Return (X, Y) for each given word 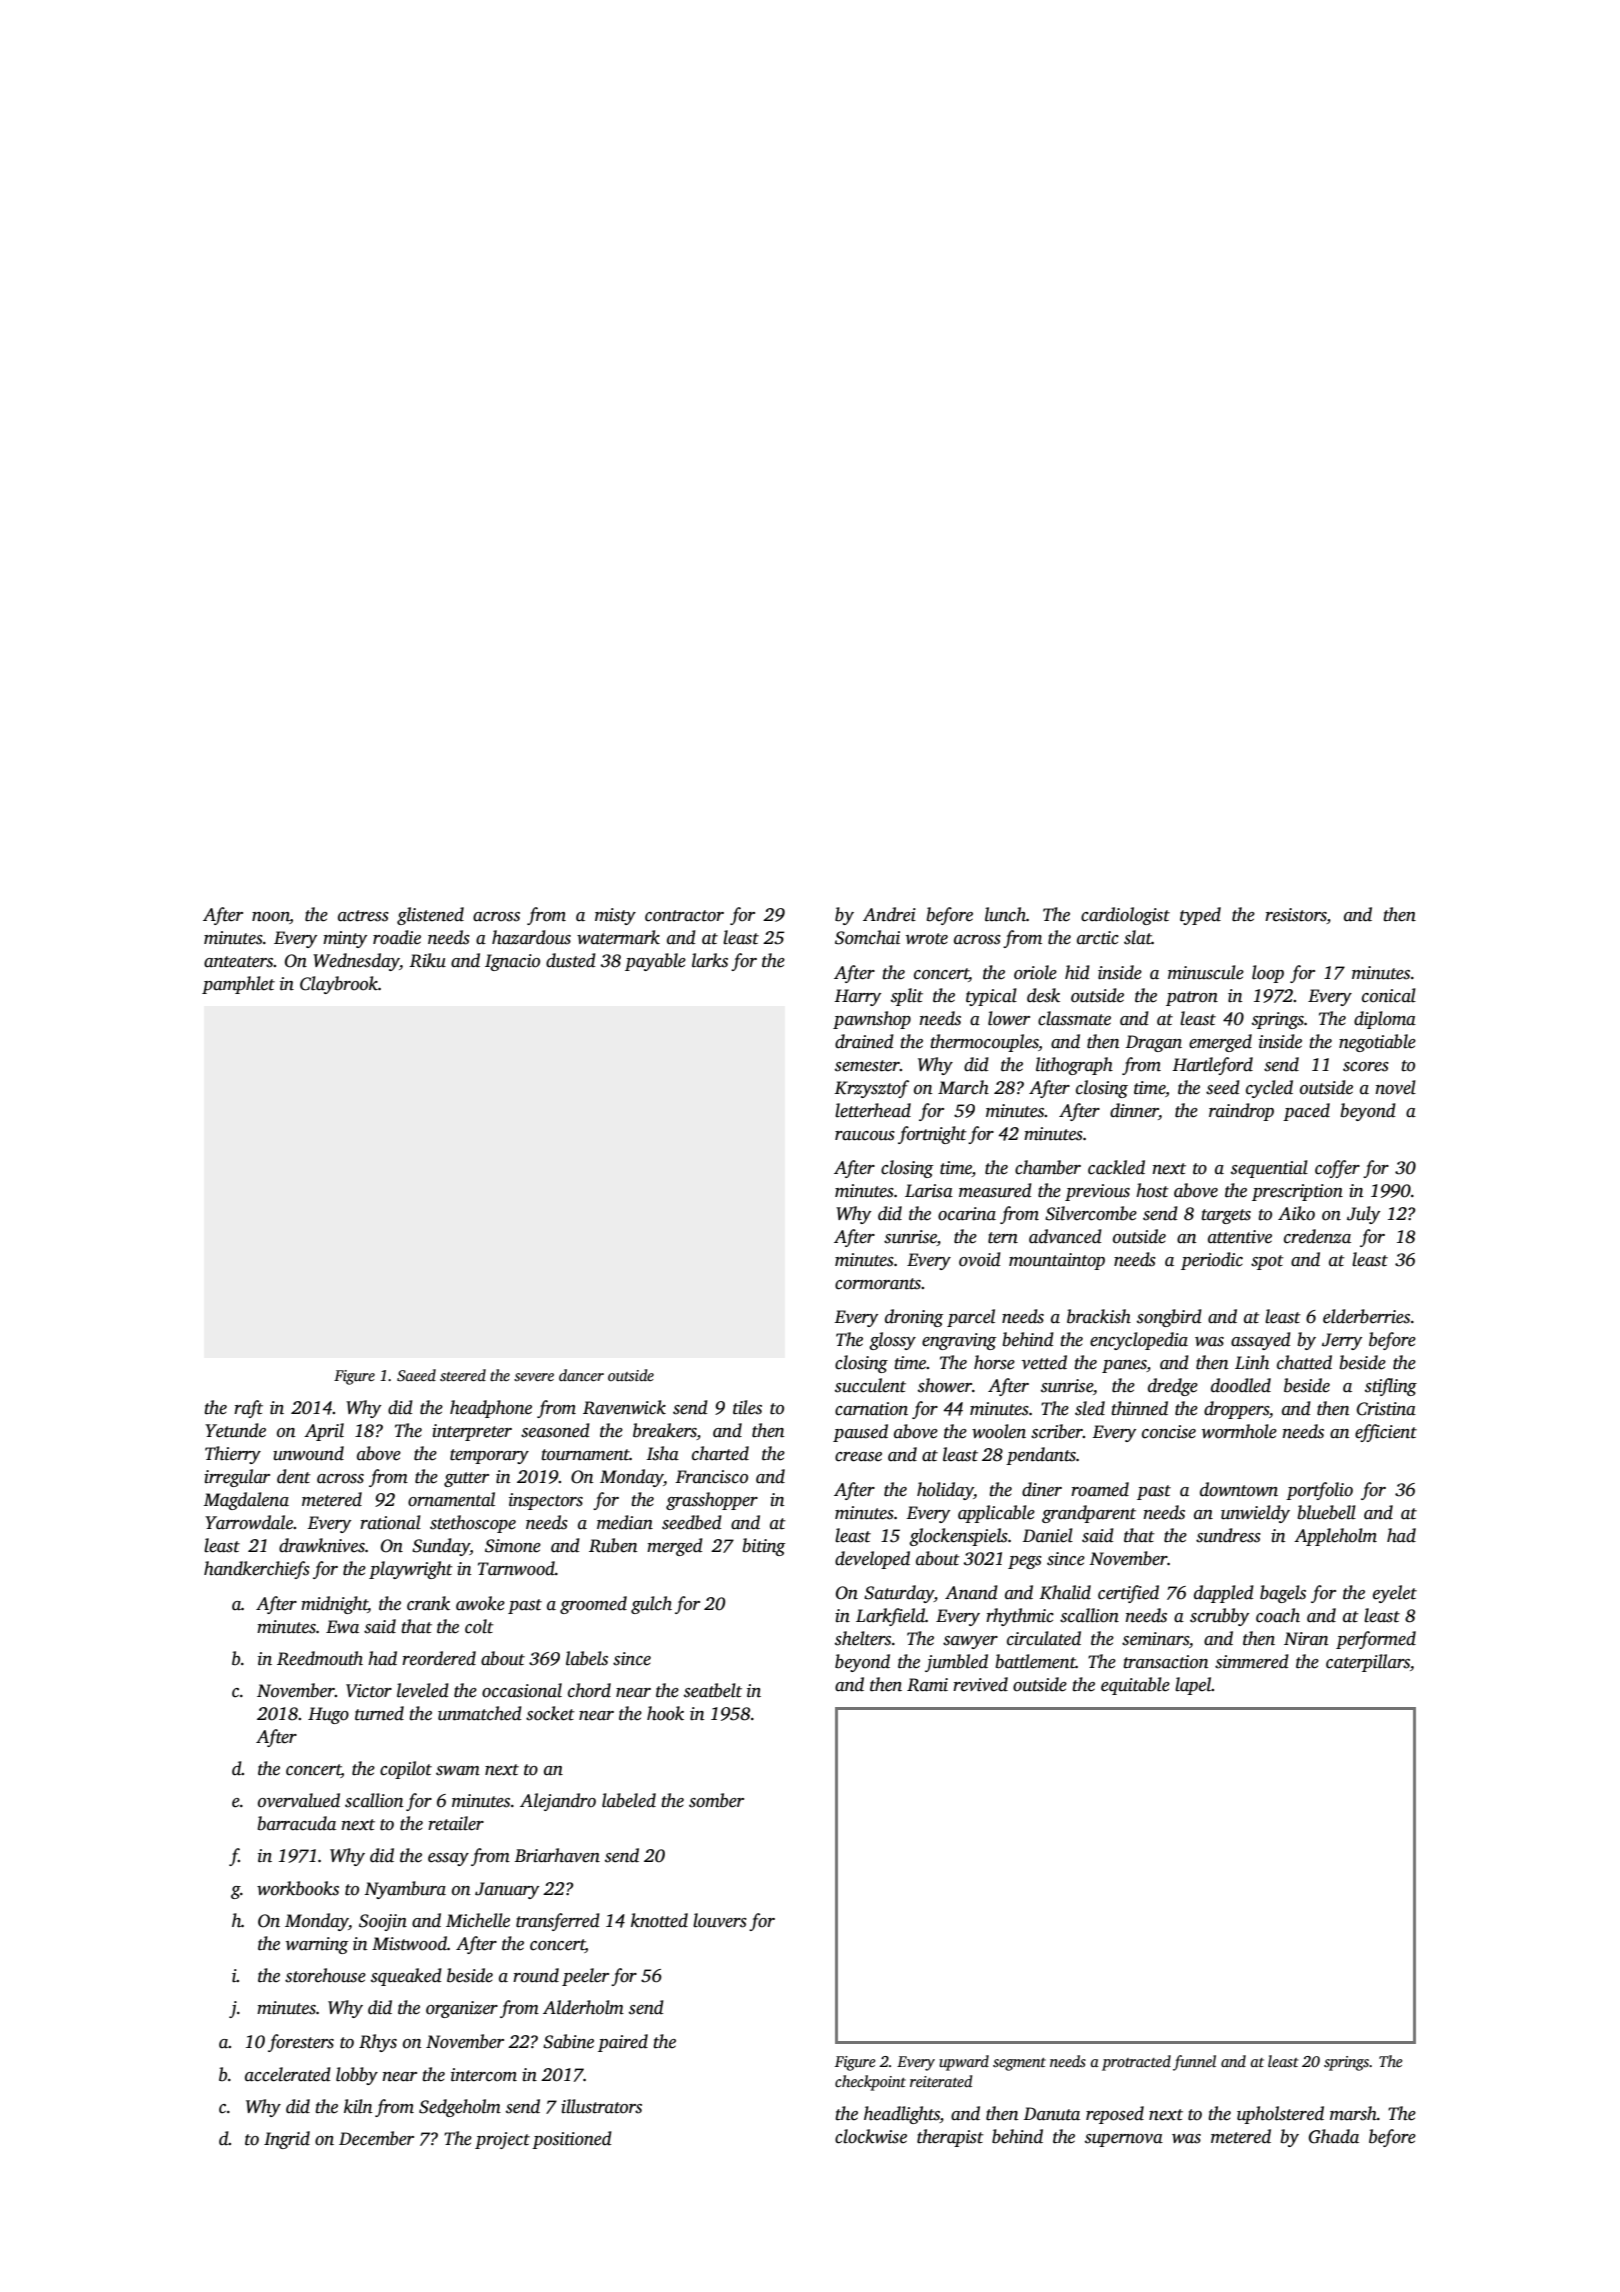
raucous (865, 1136)
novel (1396, 1087)
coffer (1337, 1169)
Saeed (416, 1375)
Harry (857, 997)
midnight (334, 1605)
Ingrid (287, 2140)
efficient (1386, 1433)
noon (271, 918)
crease (858, 1457)
